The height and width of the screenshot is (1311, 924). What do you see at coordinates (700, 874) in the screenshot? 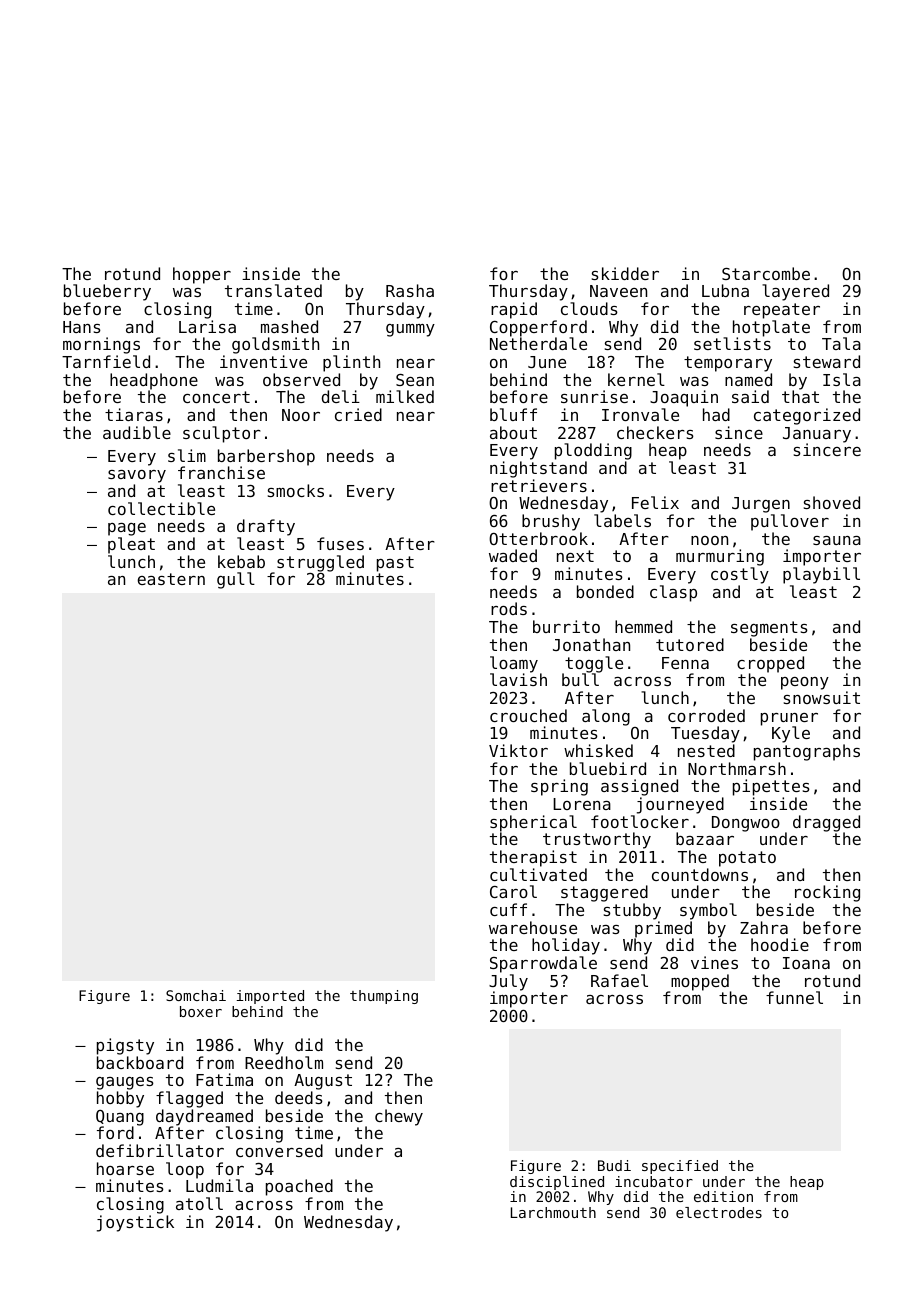
I see `countdowns` at bounding box center [700, 874].
